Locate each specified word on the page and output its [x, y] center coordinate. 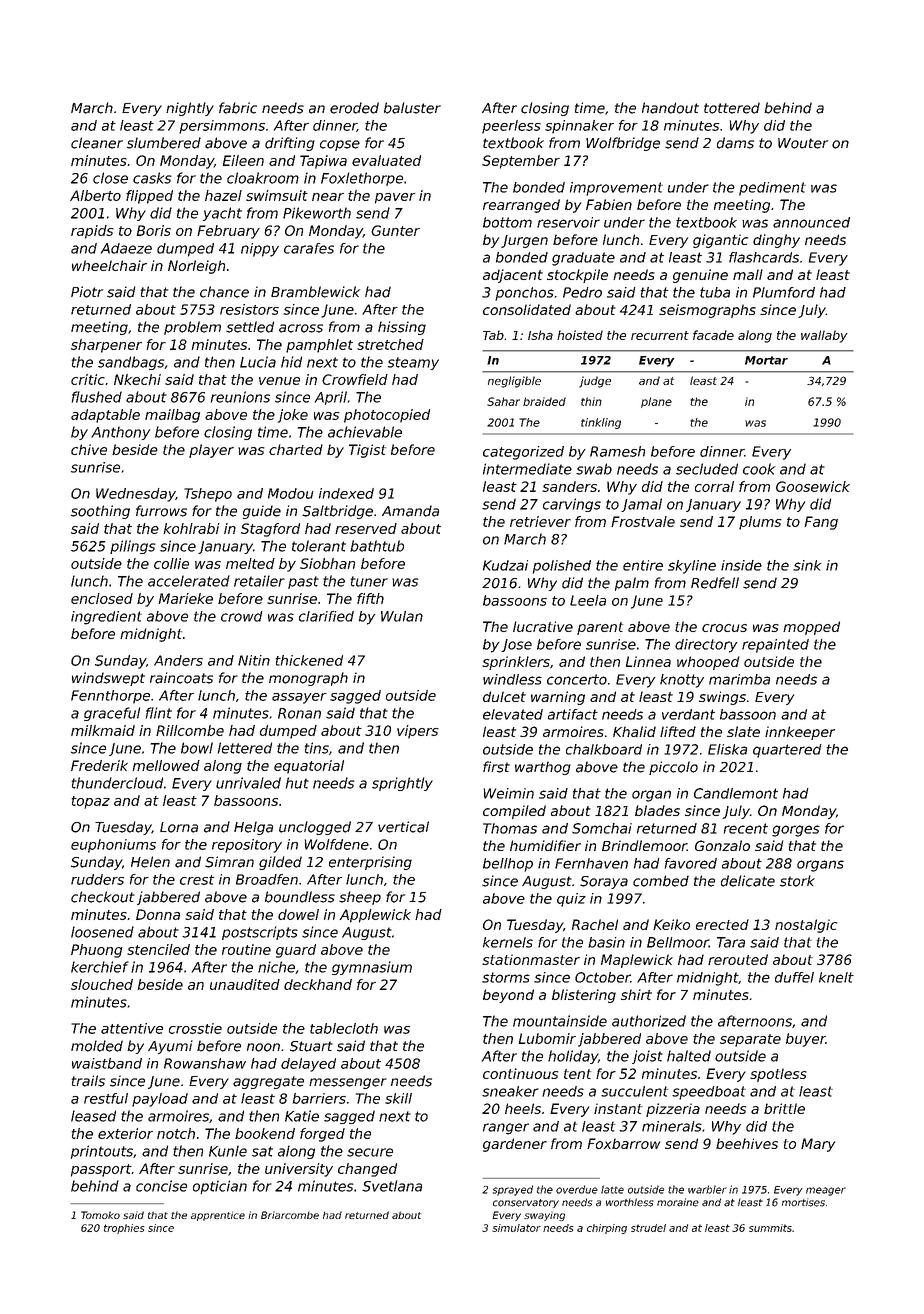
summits [770, 1228]
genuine [700, 276]
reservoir [568, 222]
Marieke [185, 598]
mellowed [166, 765]
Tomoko [100, 1215]
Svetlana [392, 1186]
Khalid [634, 731]
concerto [577, 679]
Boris [153, 230]
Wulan [402, 616]
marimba [739, 679]
